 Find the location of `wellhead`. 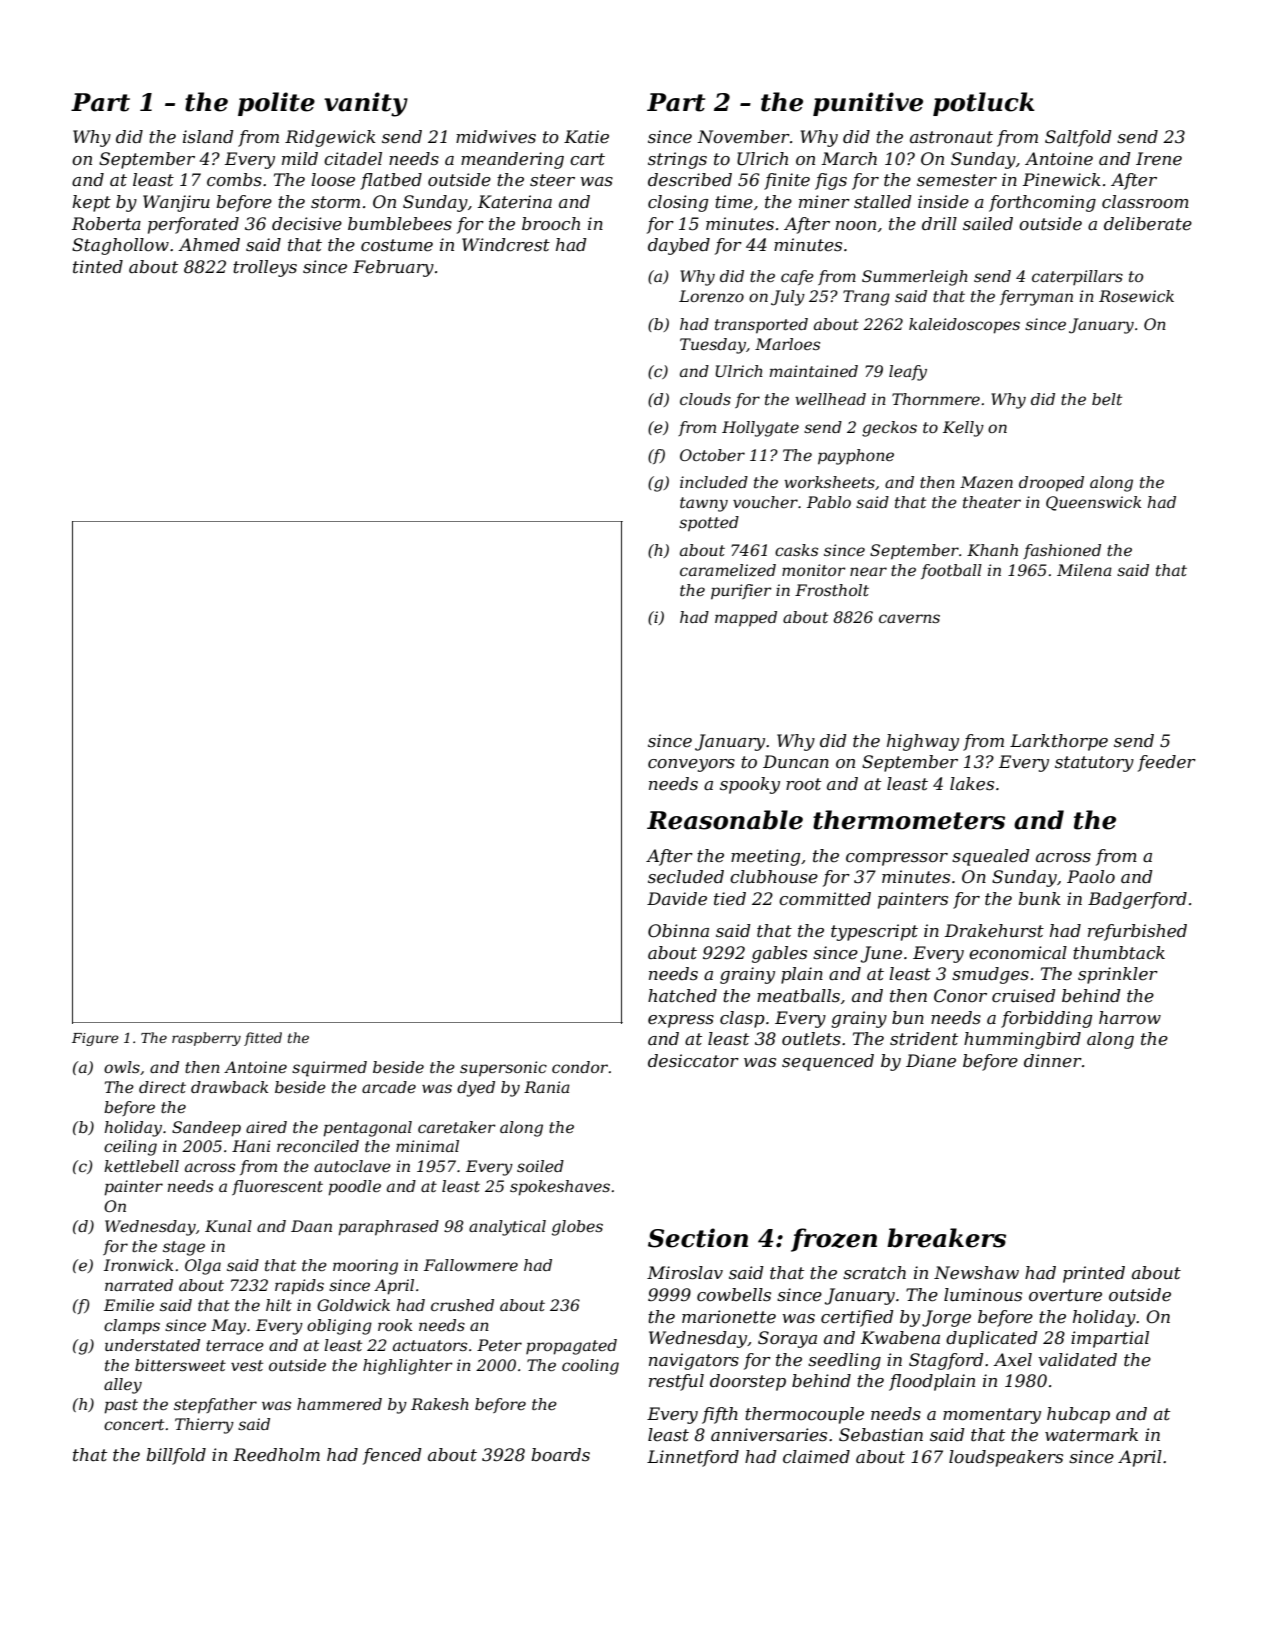

wellhead is located at coordinates (830, 399).
